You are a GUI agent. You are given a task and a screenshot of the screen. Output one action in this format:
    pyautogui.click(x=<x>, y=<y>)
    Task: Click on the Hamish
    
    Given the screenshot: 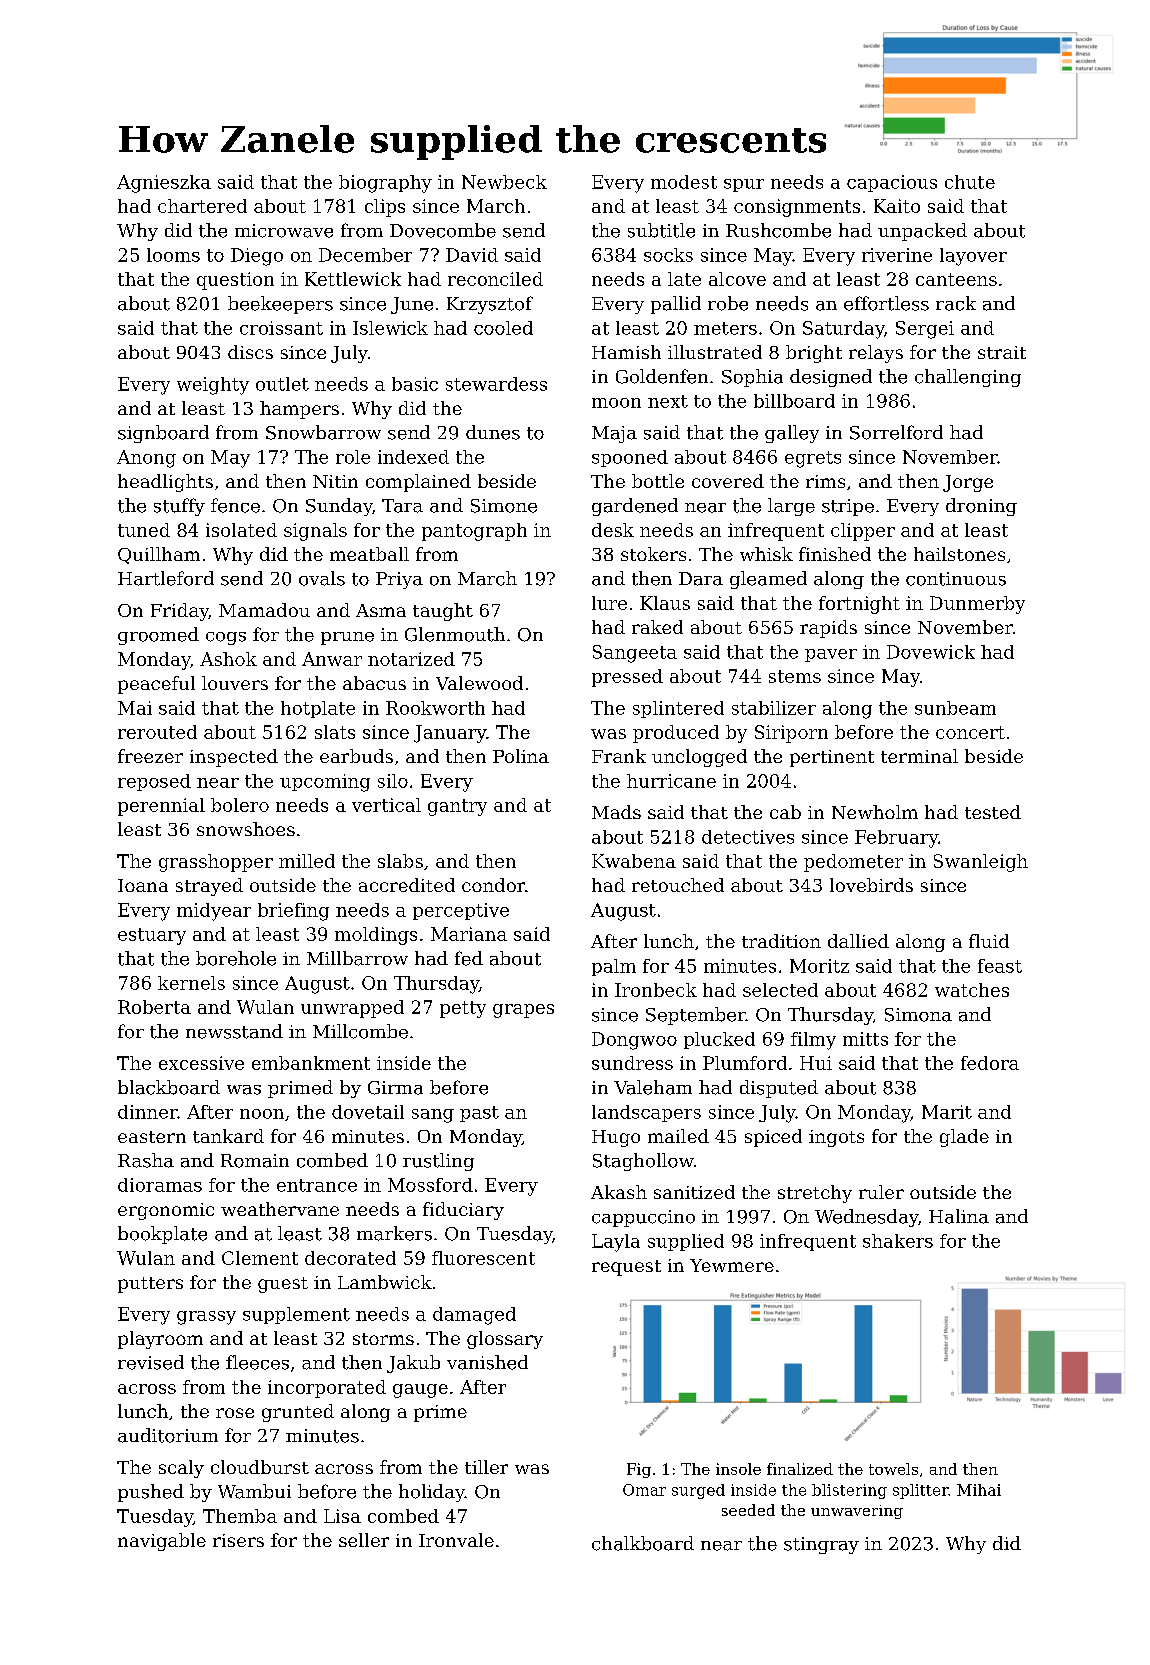 What is the action you would take?
    pyautogui.click(x=626, y=352)
